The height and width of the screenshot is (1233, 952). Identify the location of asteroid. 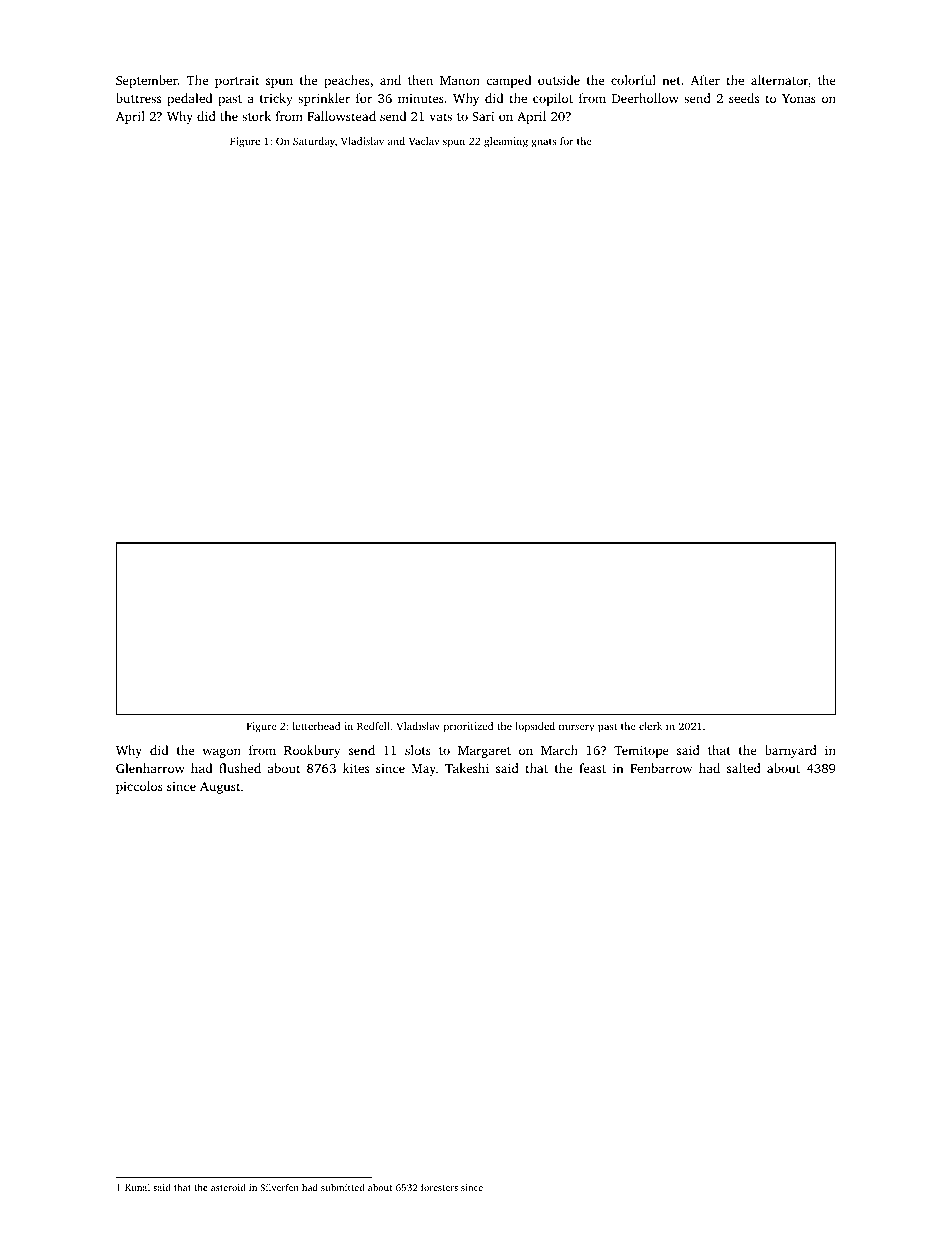
(228, 1187).
